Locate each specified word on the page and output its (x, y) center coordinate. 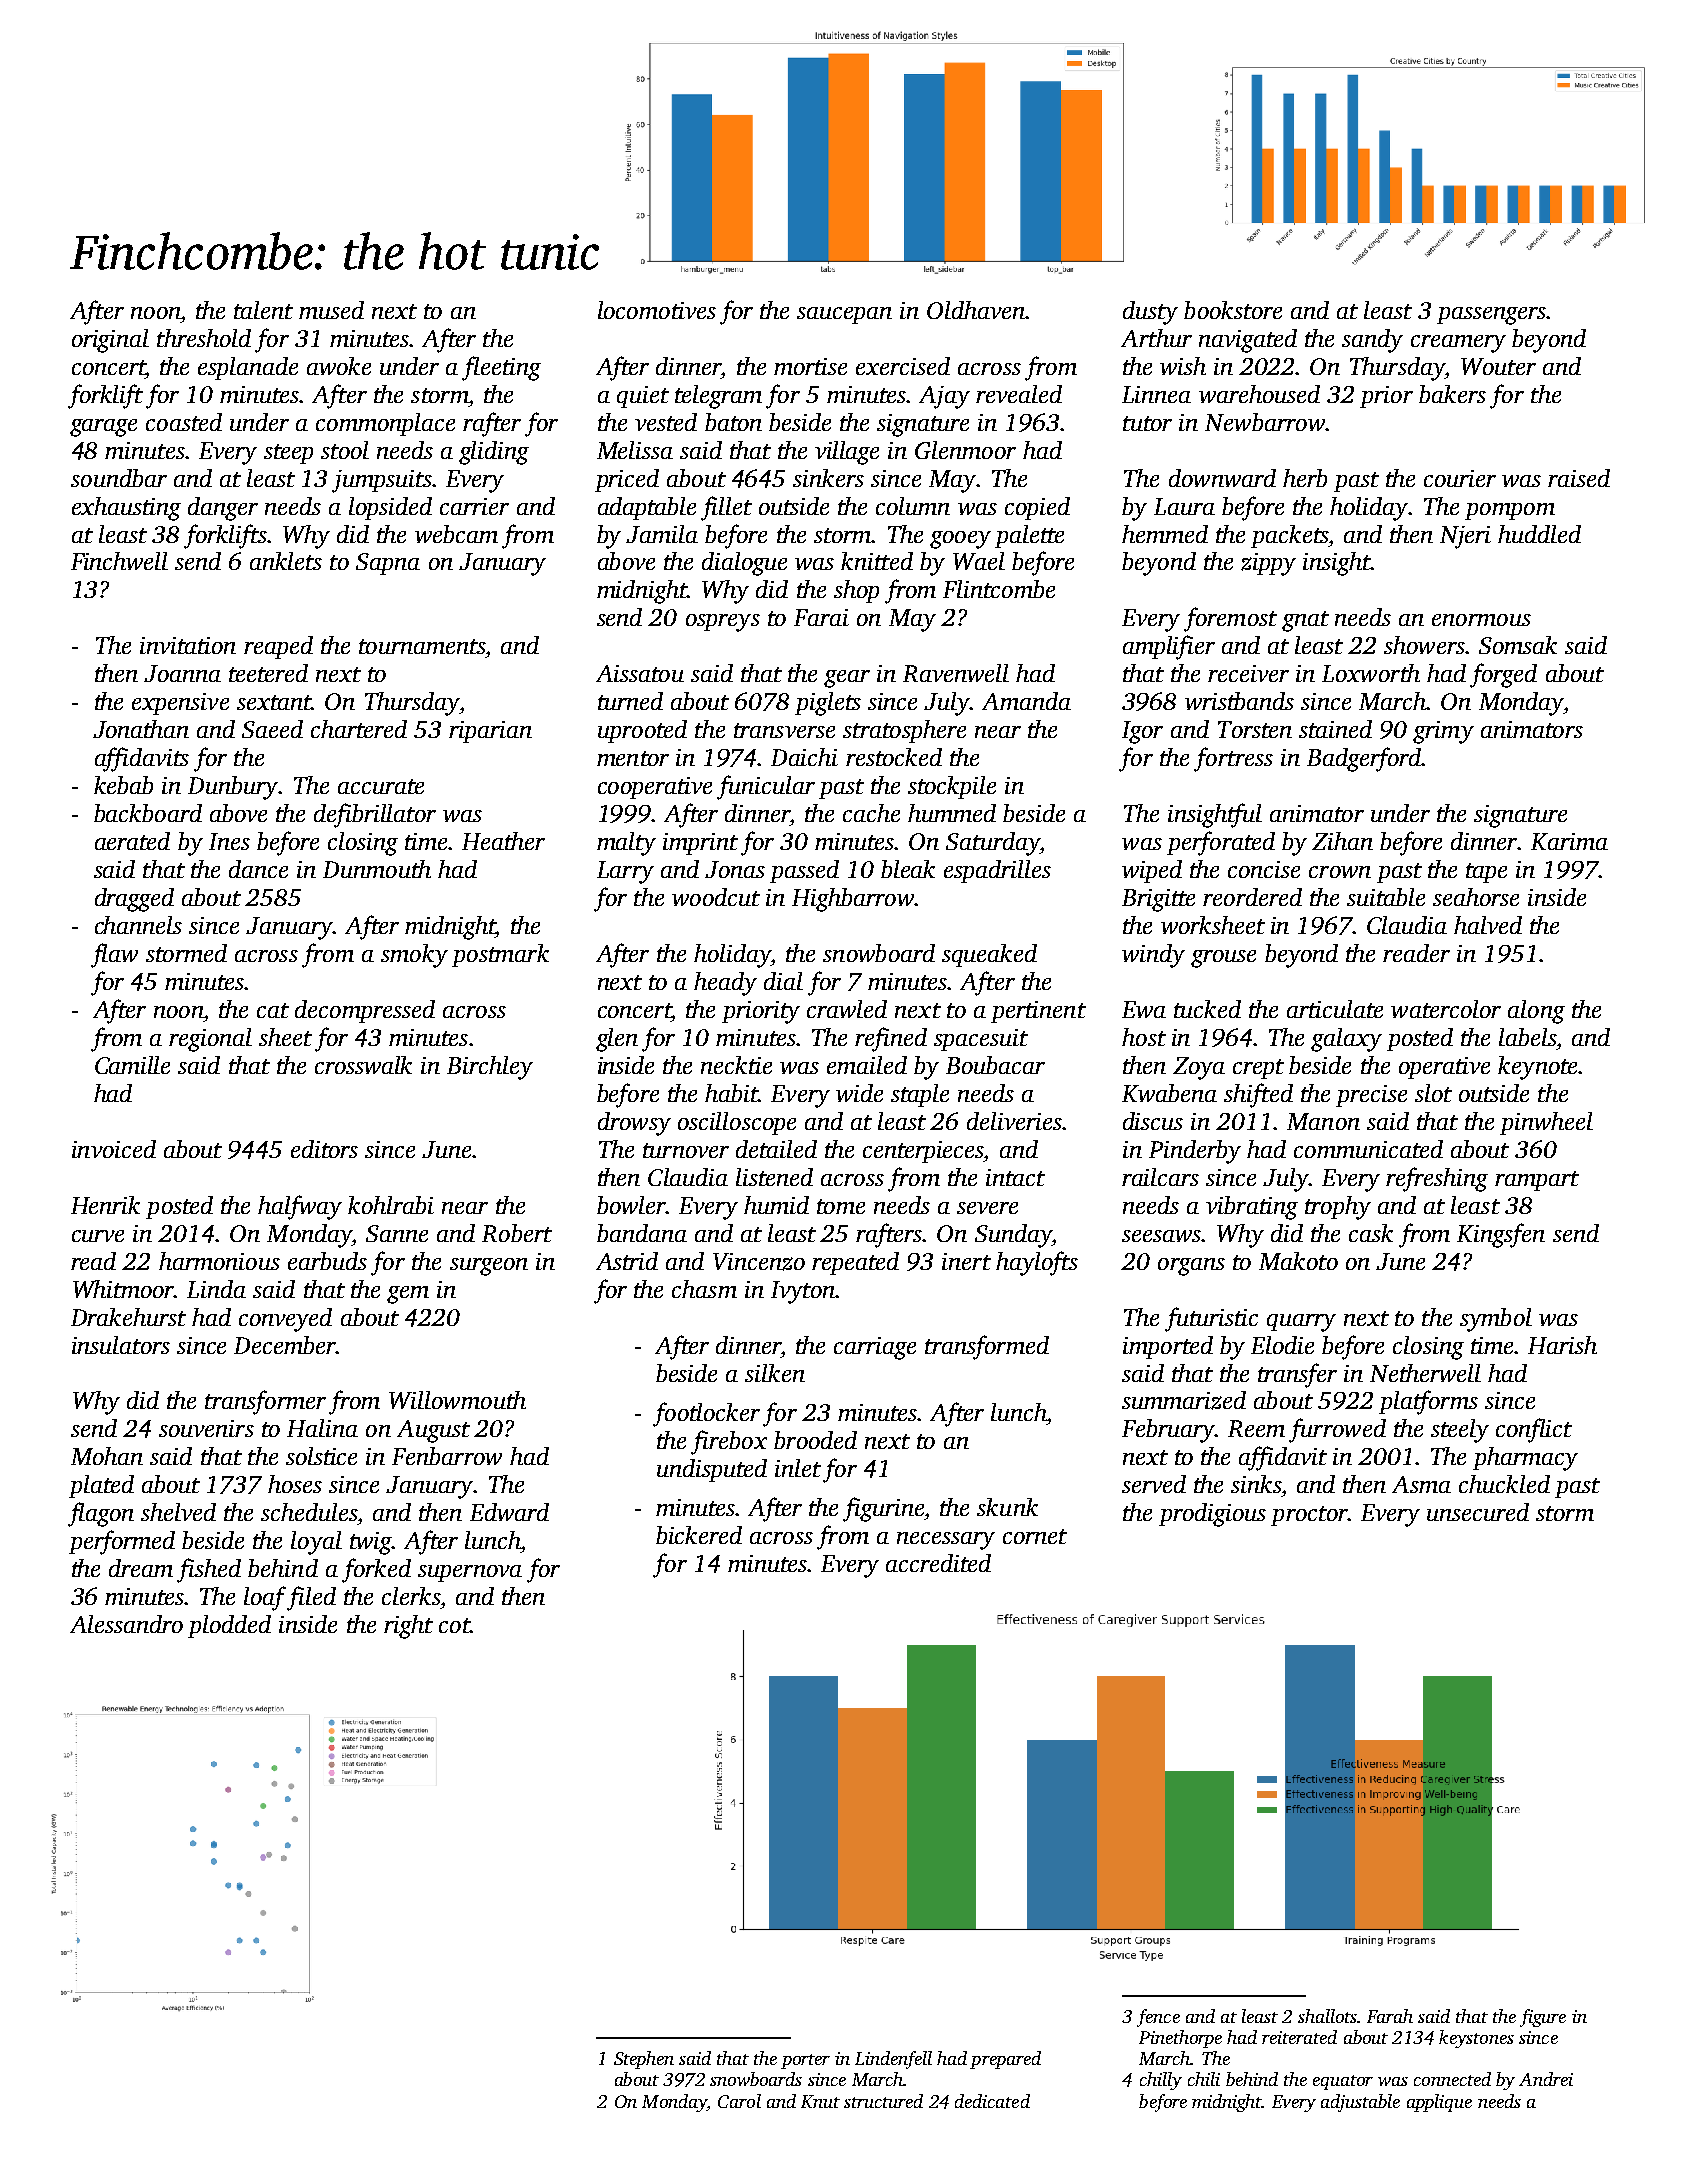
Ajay (944, 397)
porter (805, 2061)
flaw (114, 955)
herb (1305, 478)
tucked (1207, 1009)
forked (376, 1570)
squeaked (989, 955)
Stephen (644, 2060)
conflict (1534, 1430)
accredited (938, 1563)
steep (288, 454)
